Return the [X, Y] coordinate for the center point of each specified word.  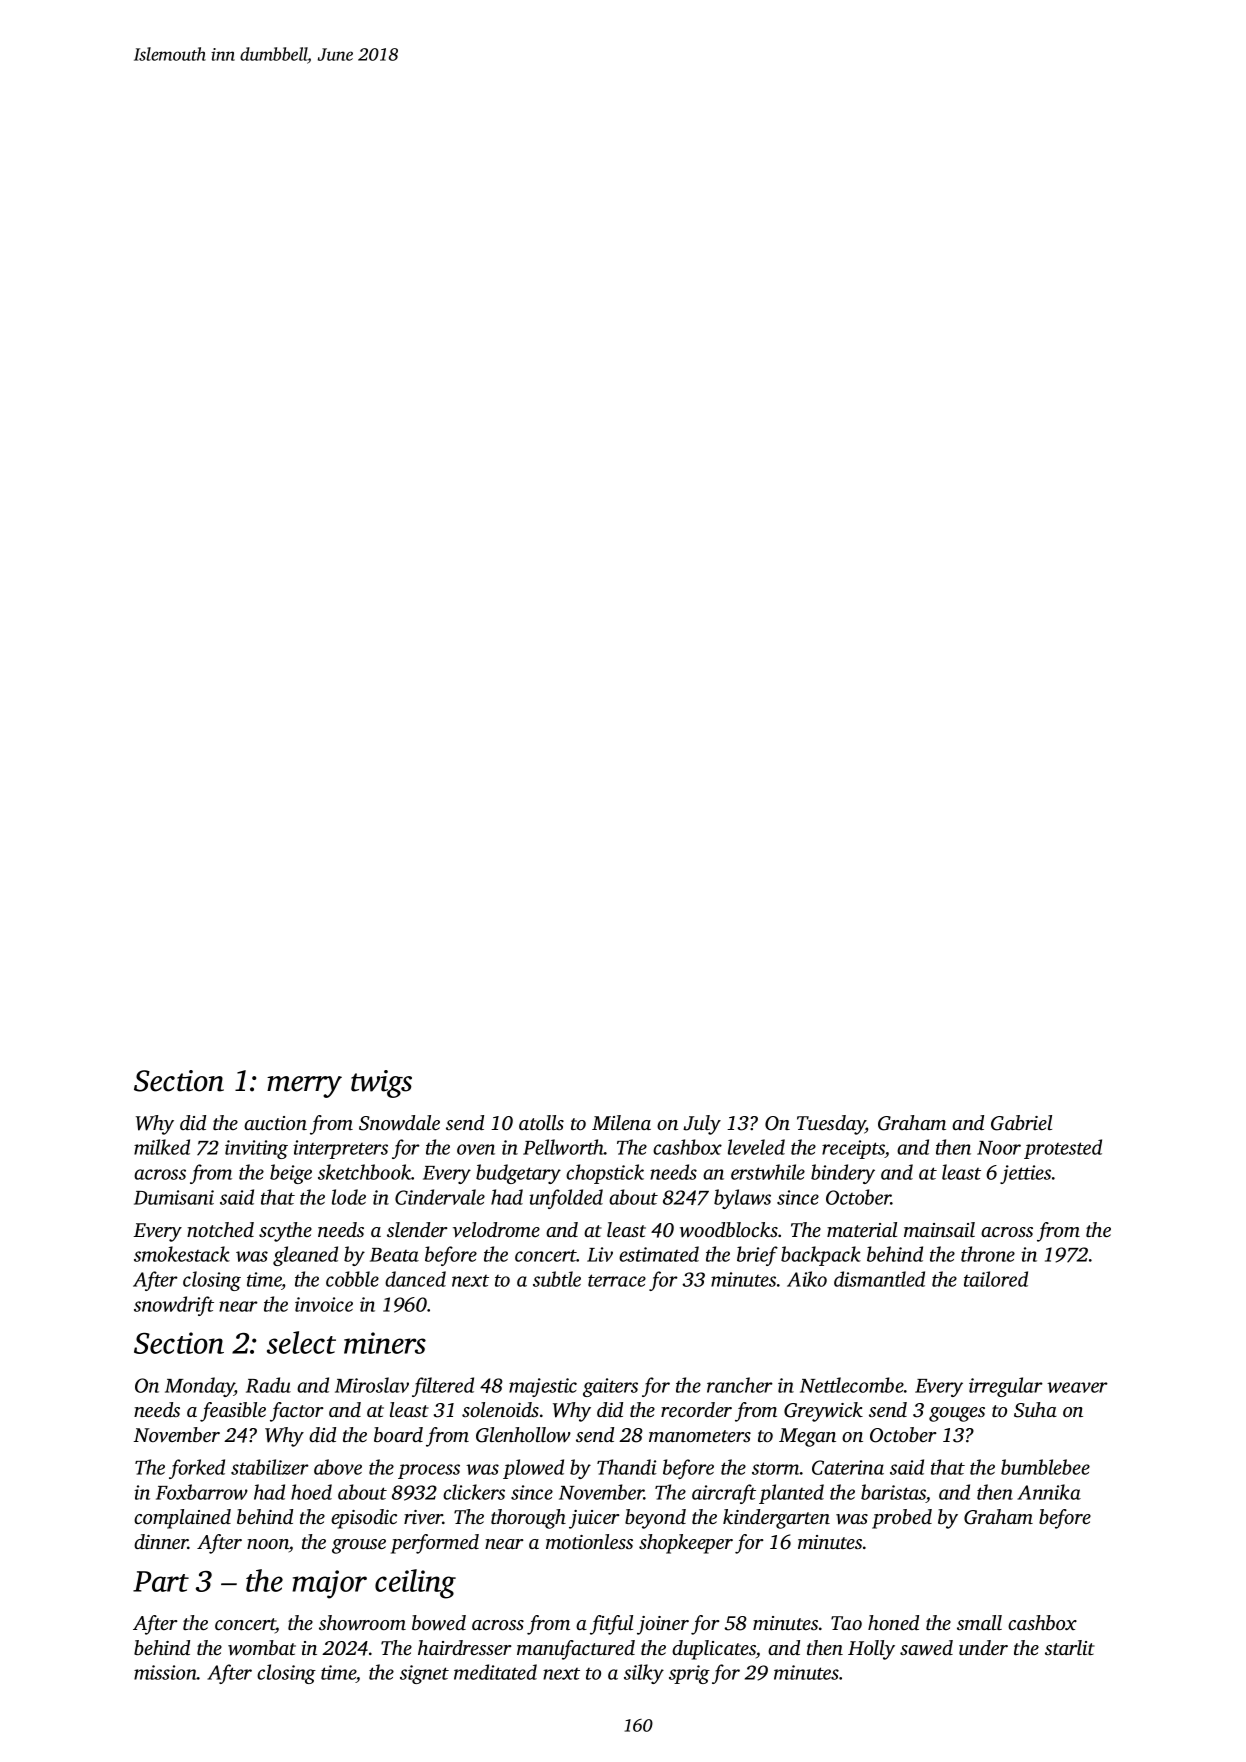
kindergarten [776, 1519]
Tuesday [831, 1125]
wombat [262, 1647]
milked [162, 1147]
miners [385, 1343]
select [301, 1342]
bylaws [742, 1199]
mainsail [939, 1229]
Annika [1049, 1492]
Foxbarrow [202, 1492]
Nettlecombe [852, 1385]
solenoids [500, 1409]
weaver [1077, 1387]
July [702, 1125]
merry [304, 1087]
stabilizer [270, 1467]
